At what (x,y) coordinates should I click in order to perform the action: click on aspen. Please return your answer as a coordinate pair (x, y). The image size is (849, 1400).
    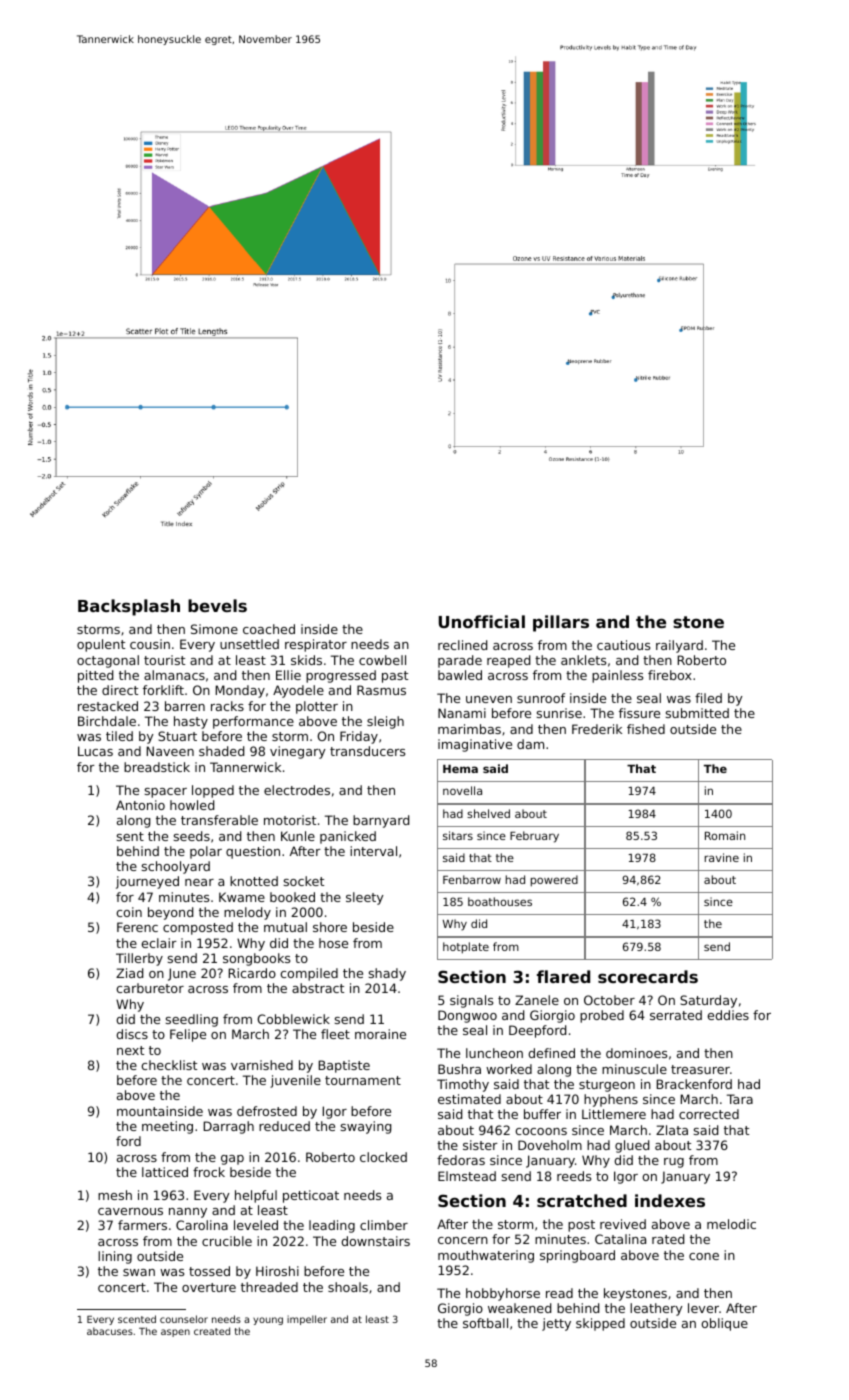
    Looking at the image, I should click on (175, 1333).
